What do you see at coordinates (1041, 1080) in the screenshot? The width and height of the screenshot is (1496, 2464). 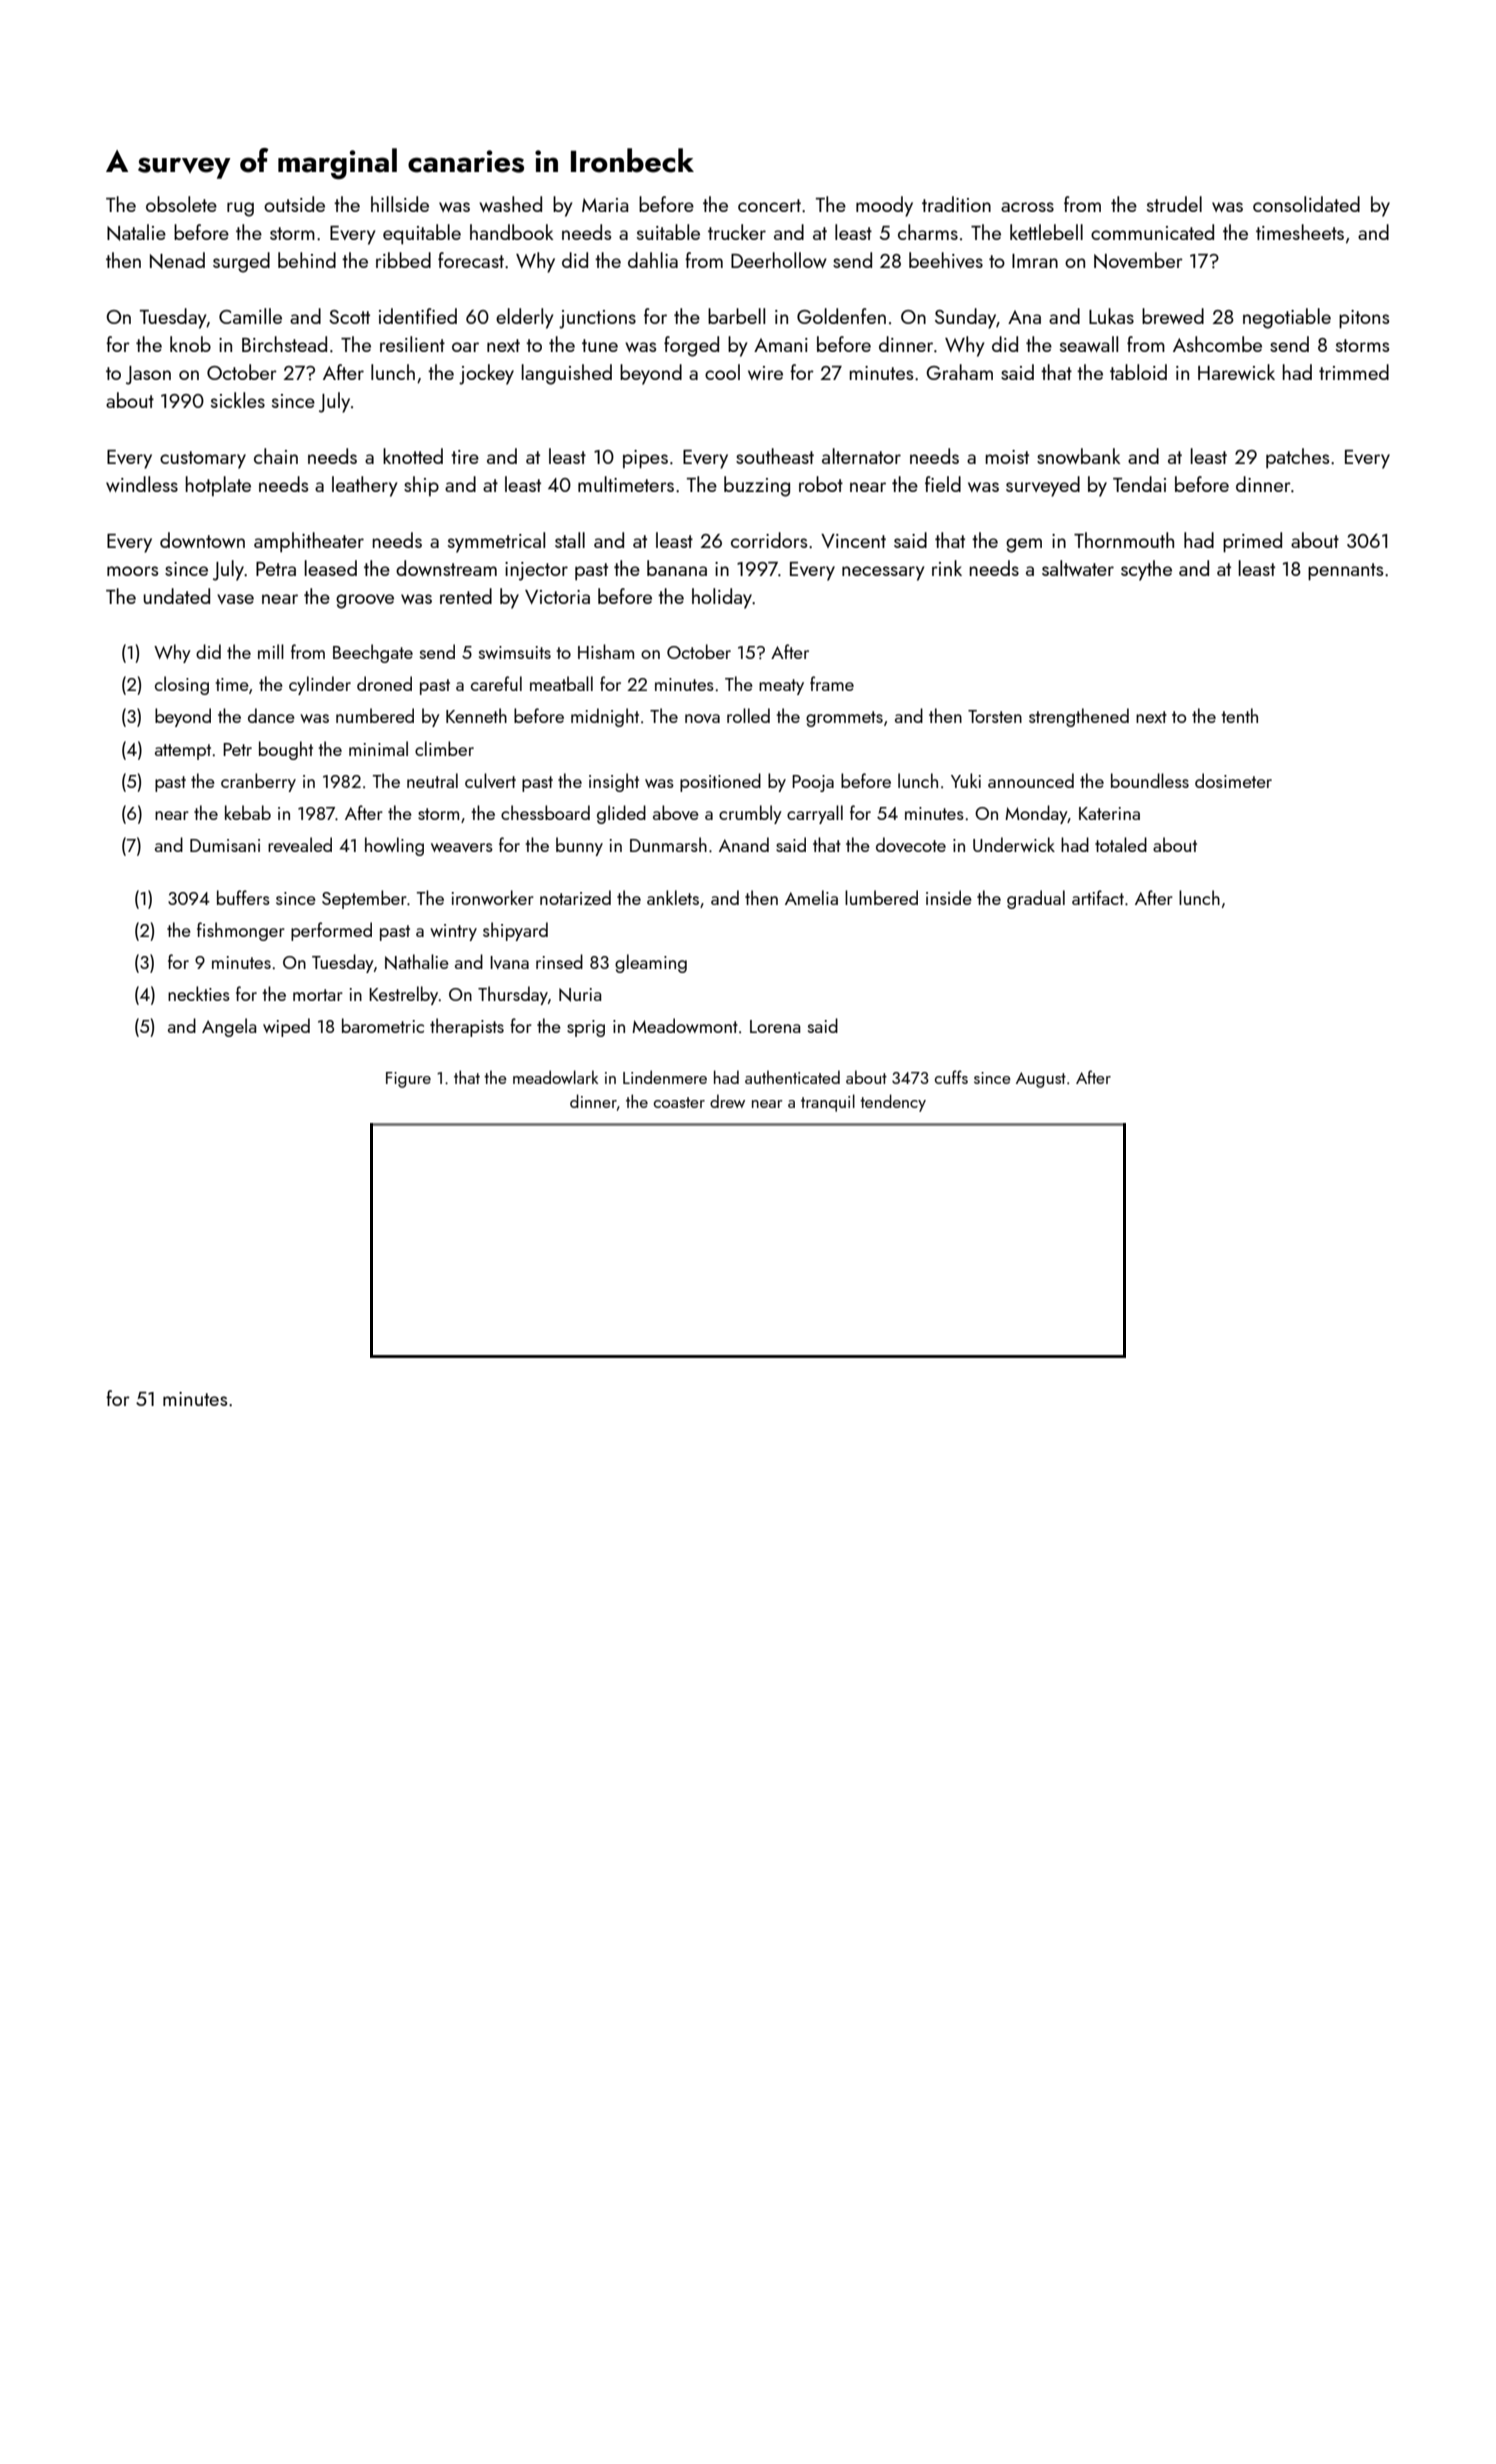 I see `August` at bounding box center [1041, 1080].
